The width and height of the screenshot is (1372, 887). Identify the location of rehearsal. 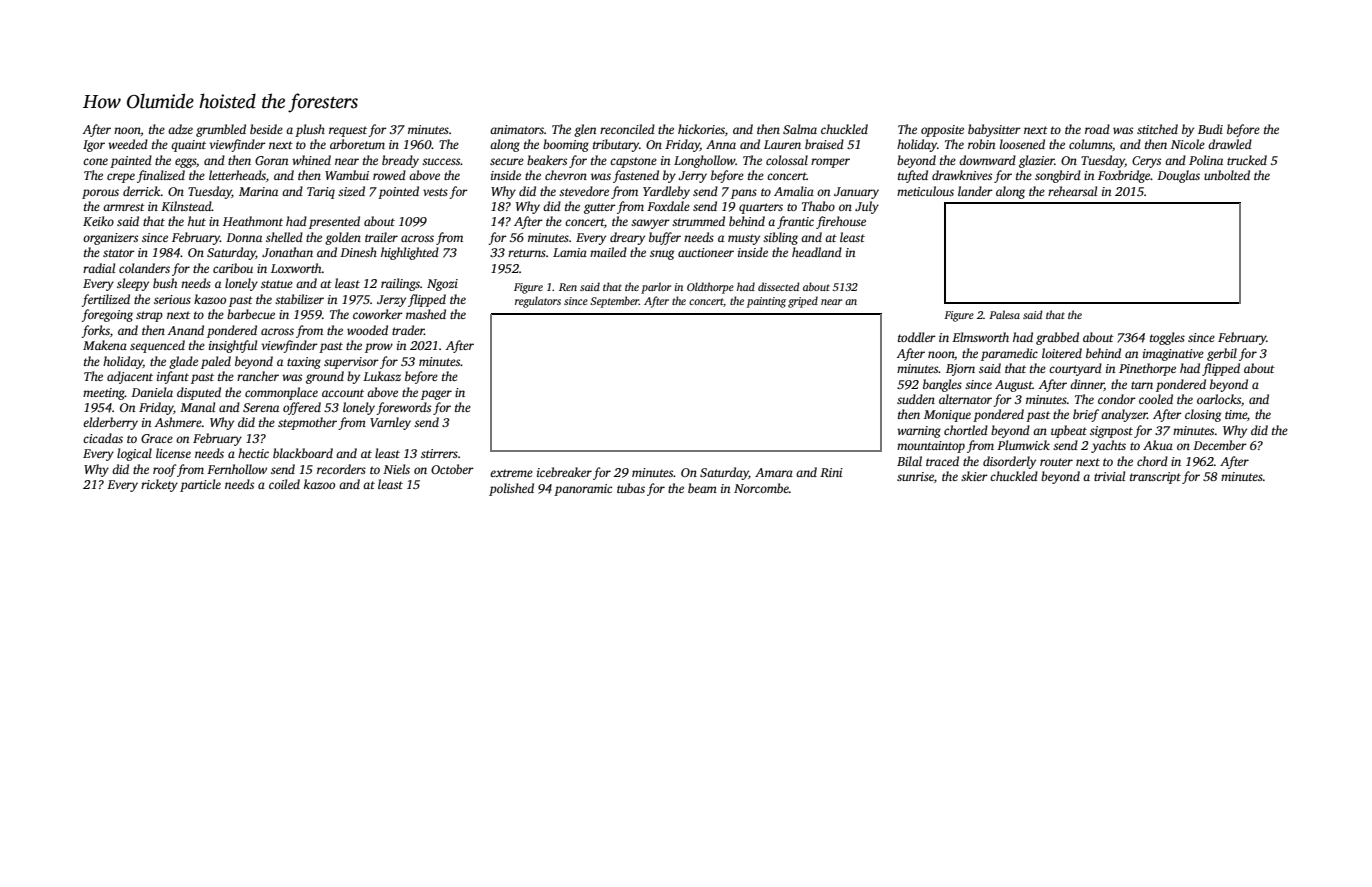
(1072, 191).
